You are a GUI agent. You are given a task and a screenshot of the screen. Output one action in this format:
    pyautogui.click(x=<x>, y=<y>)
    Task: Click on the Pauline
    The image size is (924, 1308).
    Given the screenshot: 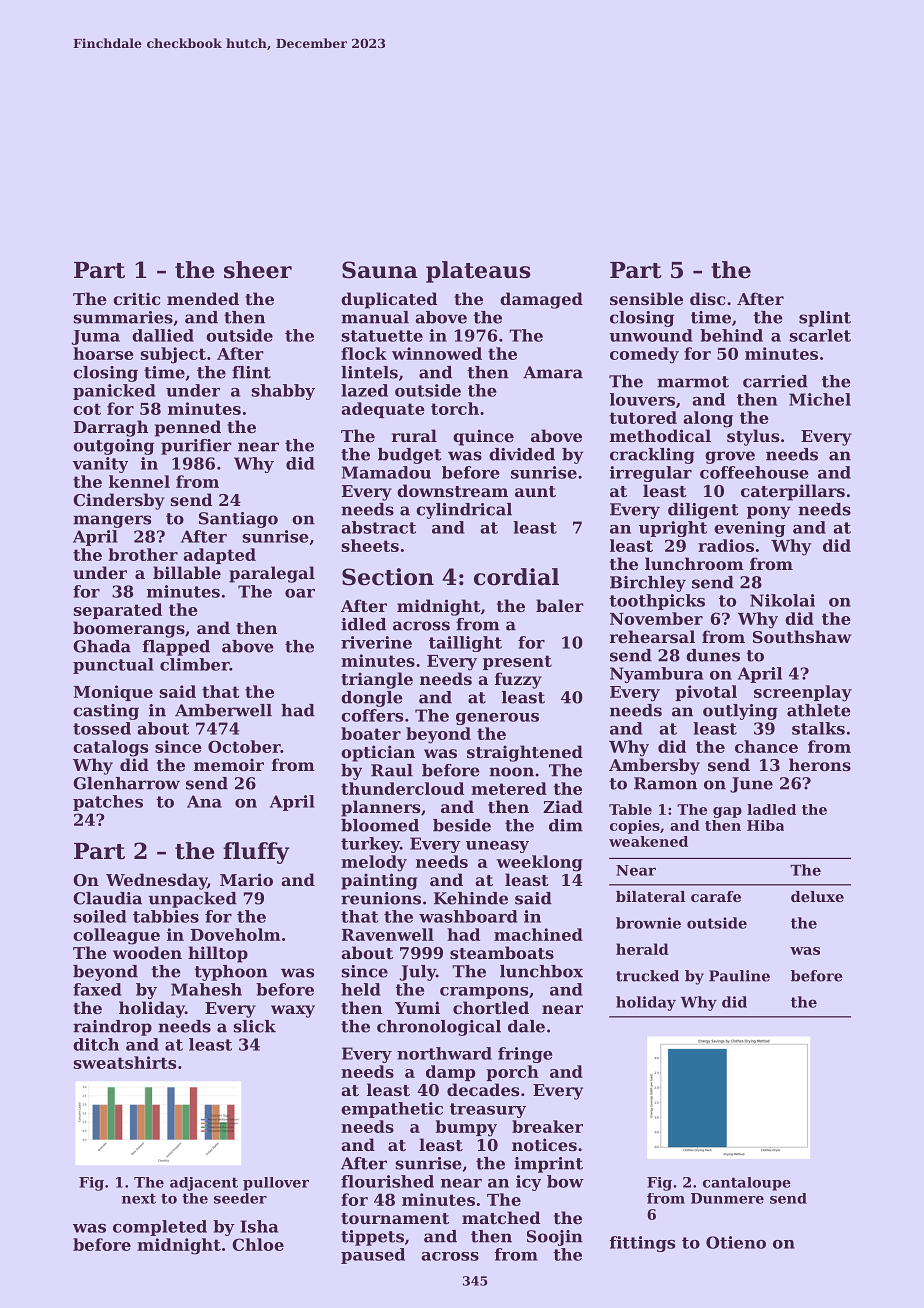 What is the action you would take?
    pyautogui.click(x=739, y=976)
